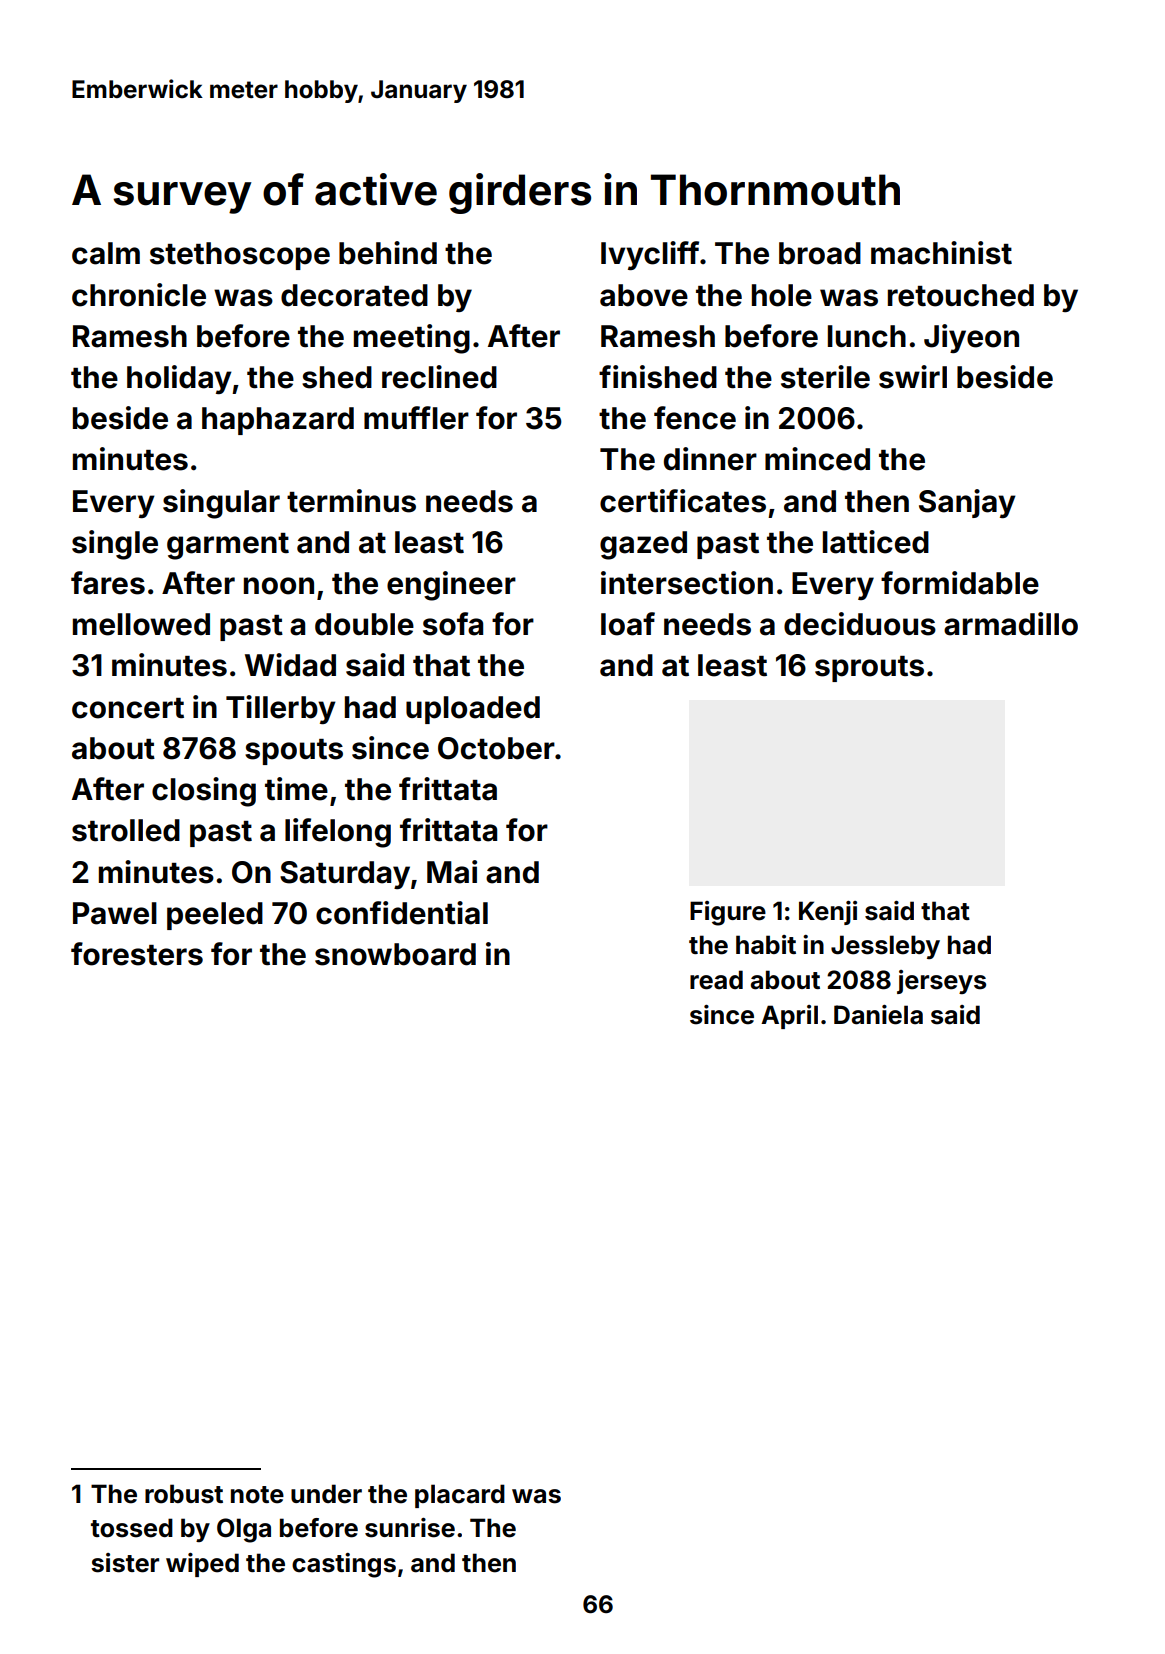 Image resolution: width=1165 pixels, height=1654 pixels. Describe the element at coordinates (453, 624) in the page. I see `sofa` at that location.
